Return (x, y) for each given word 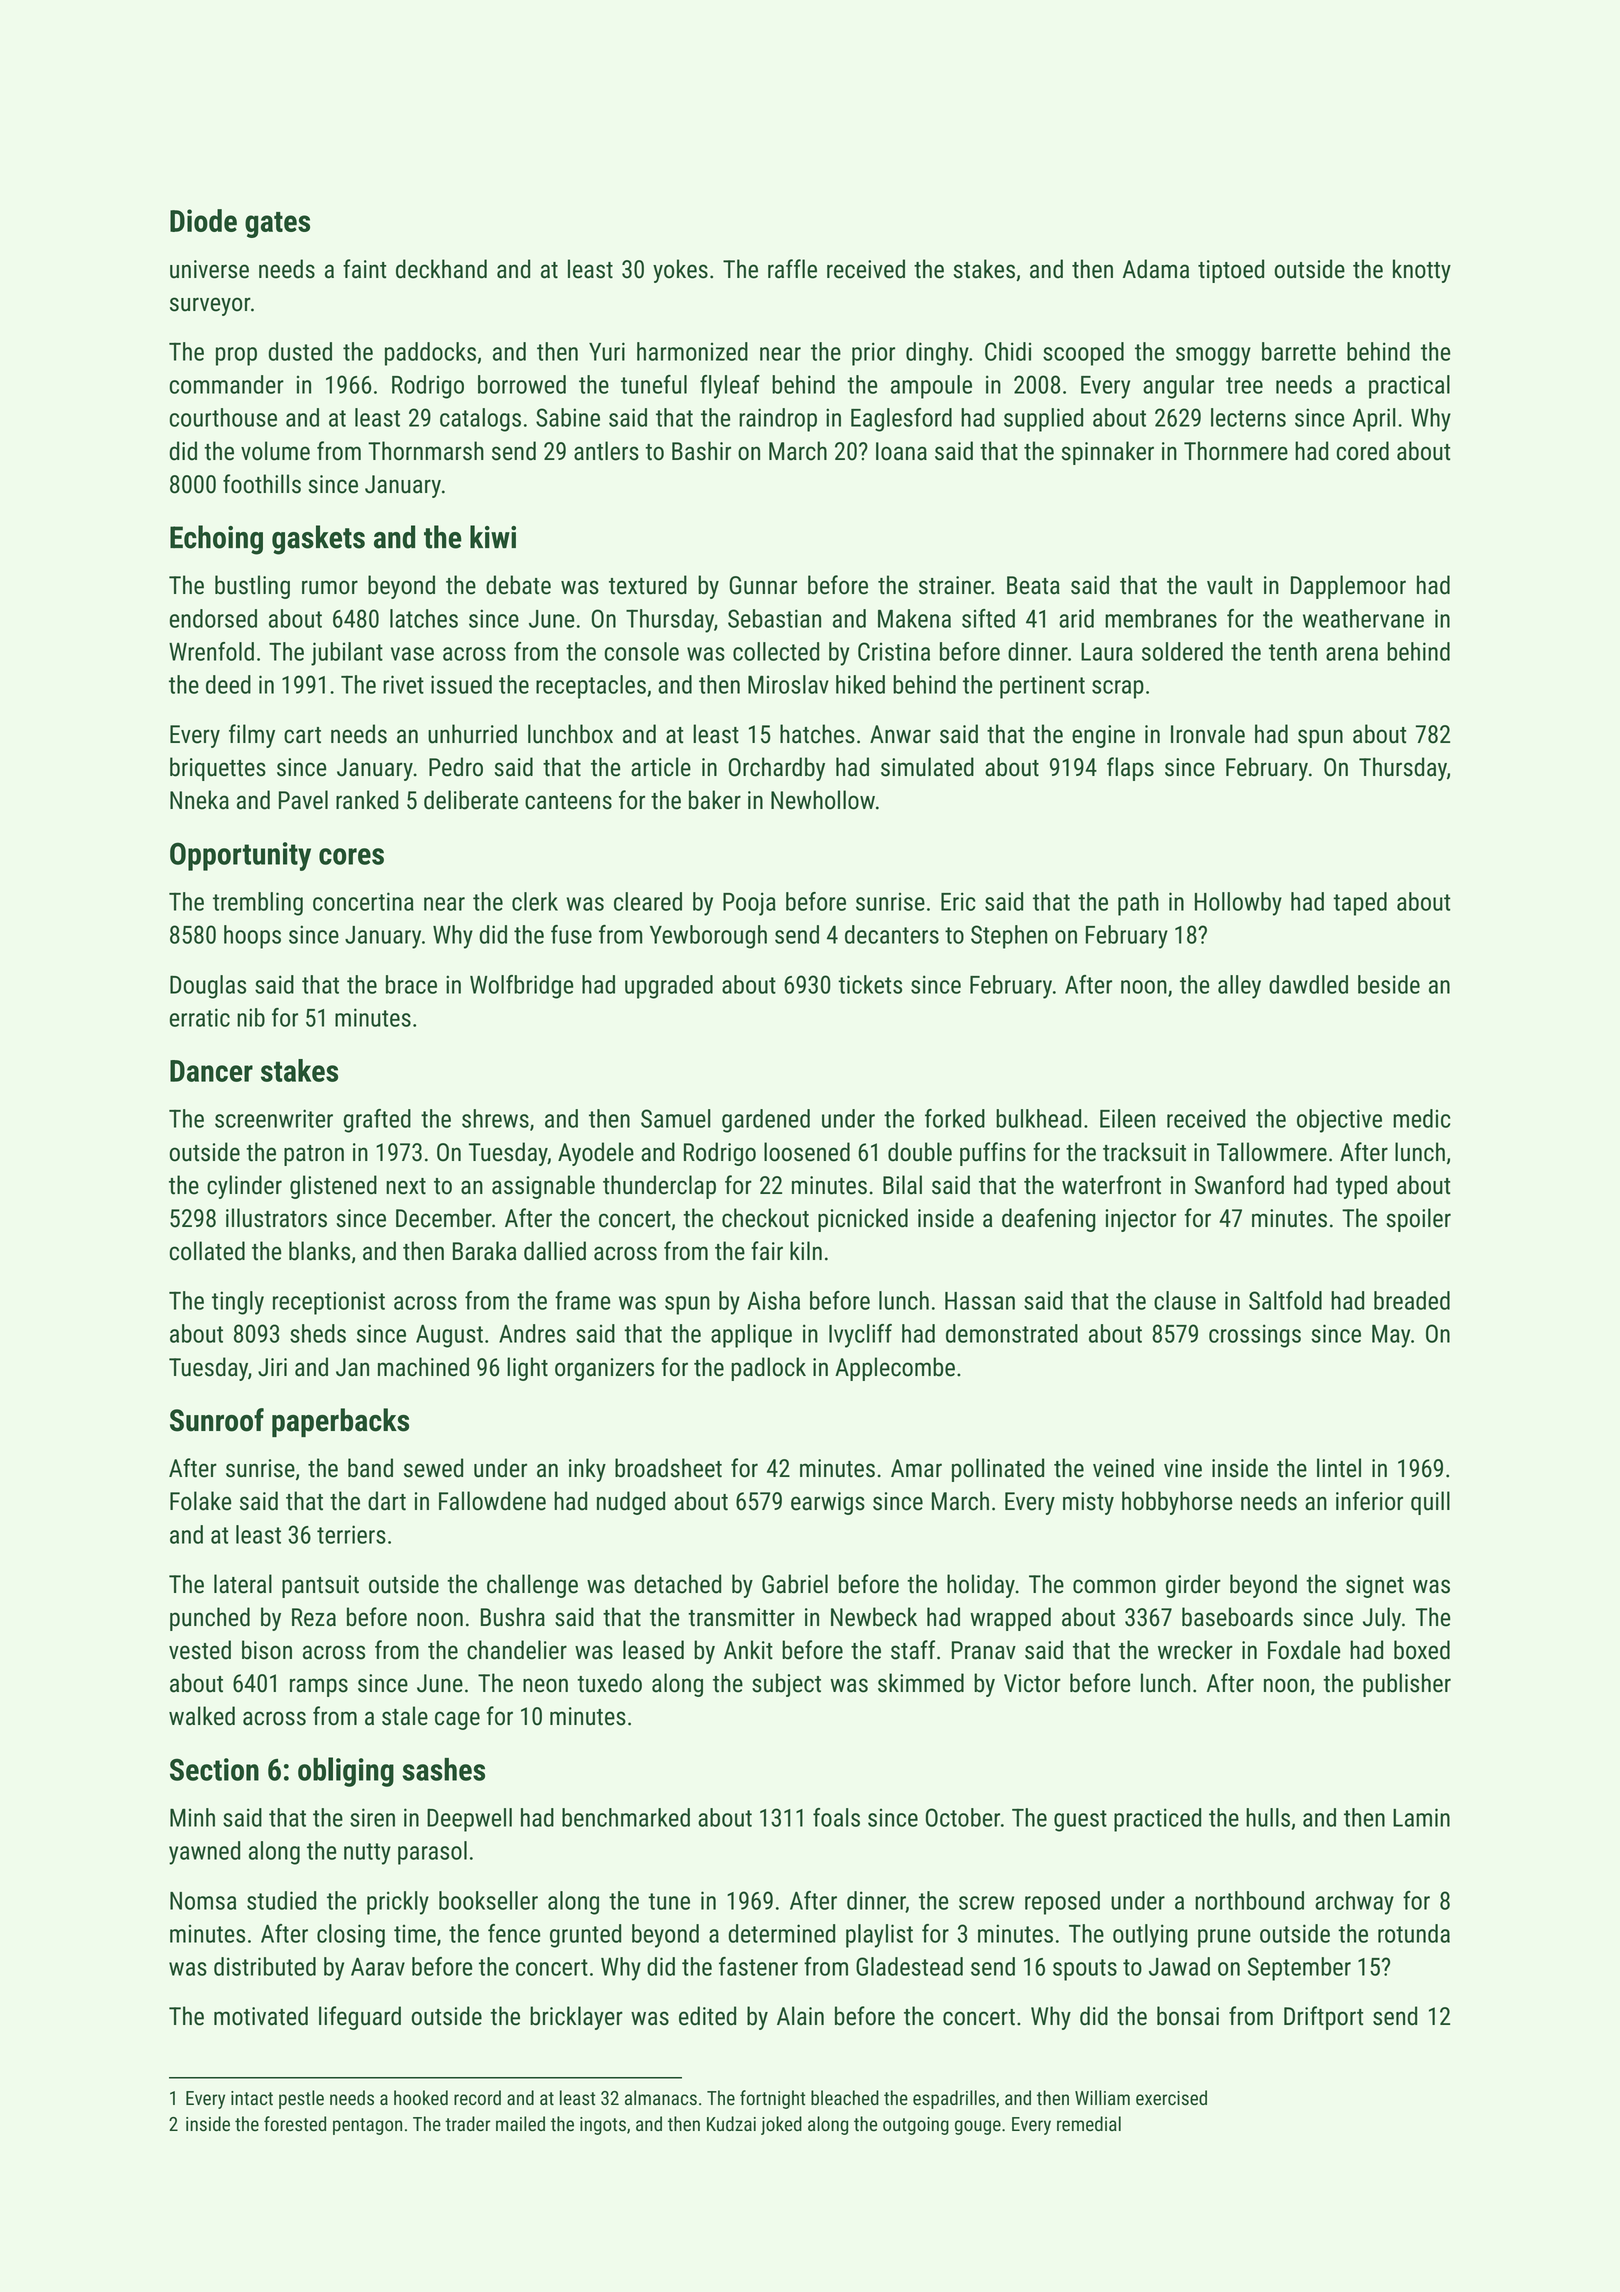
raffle (792, 269)
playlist (879, 1936)
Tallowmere (1272, 1152)
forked (955, 1118)
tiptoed (1231, 271)
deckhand (441, 269)
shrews (495, 1118)
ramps (319, 1687)
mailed (520, 2124)
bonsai (1188, 2016)
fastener (758, 1966)
